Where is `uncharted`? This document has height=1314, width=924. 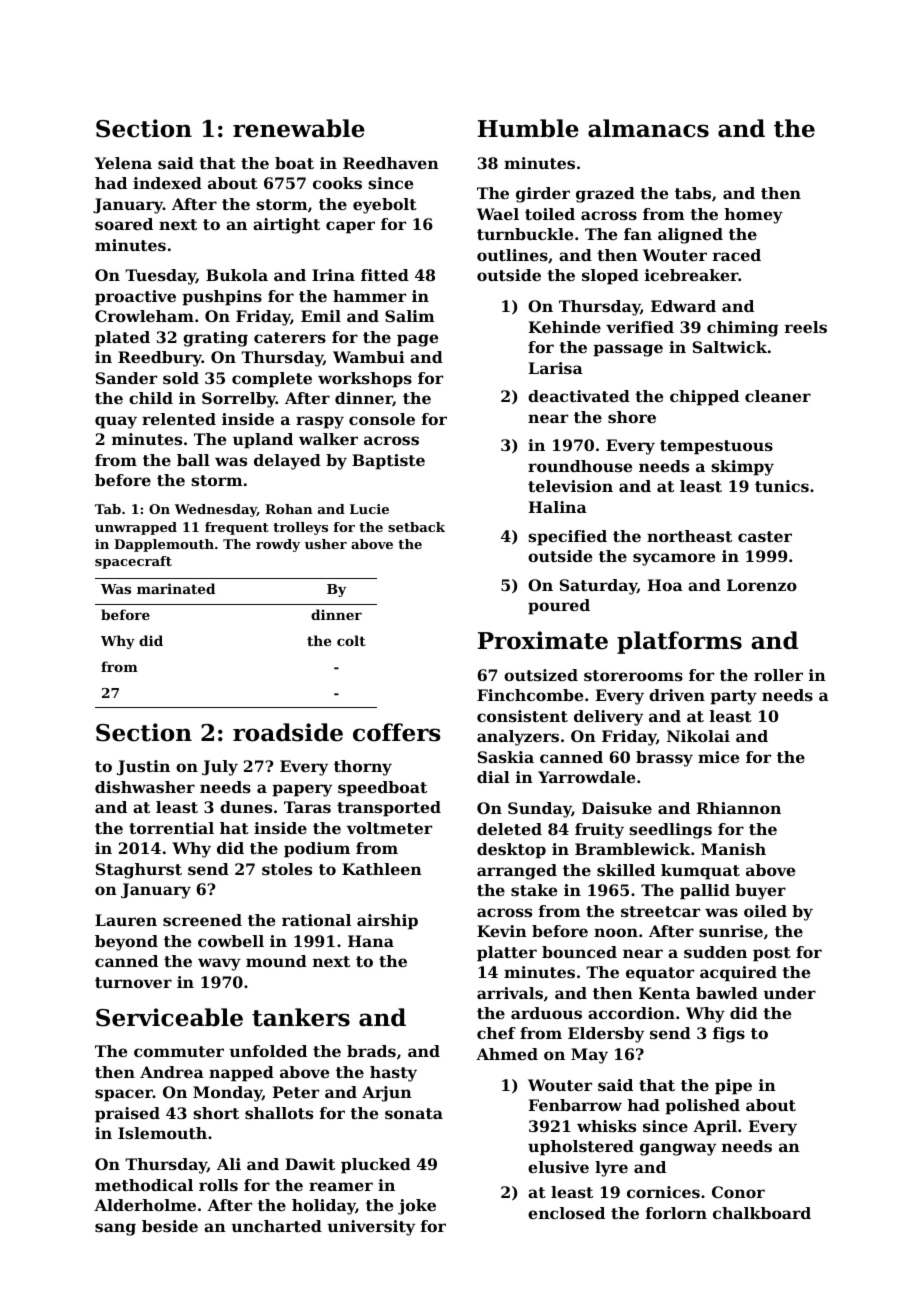 uncharted is located at coordinates (276, 1226).
